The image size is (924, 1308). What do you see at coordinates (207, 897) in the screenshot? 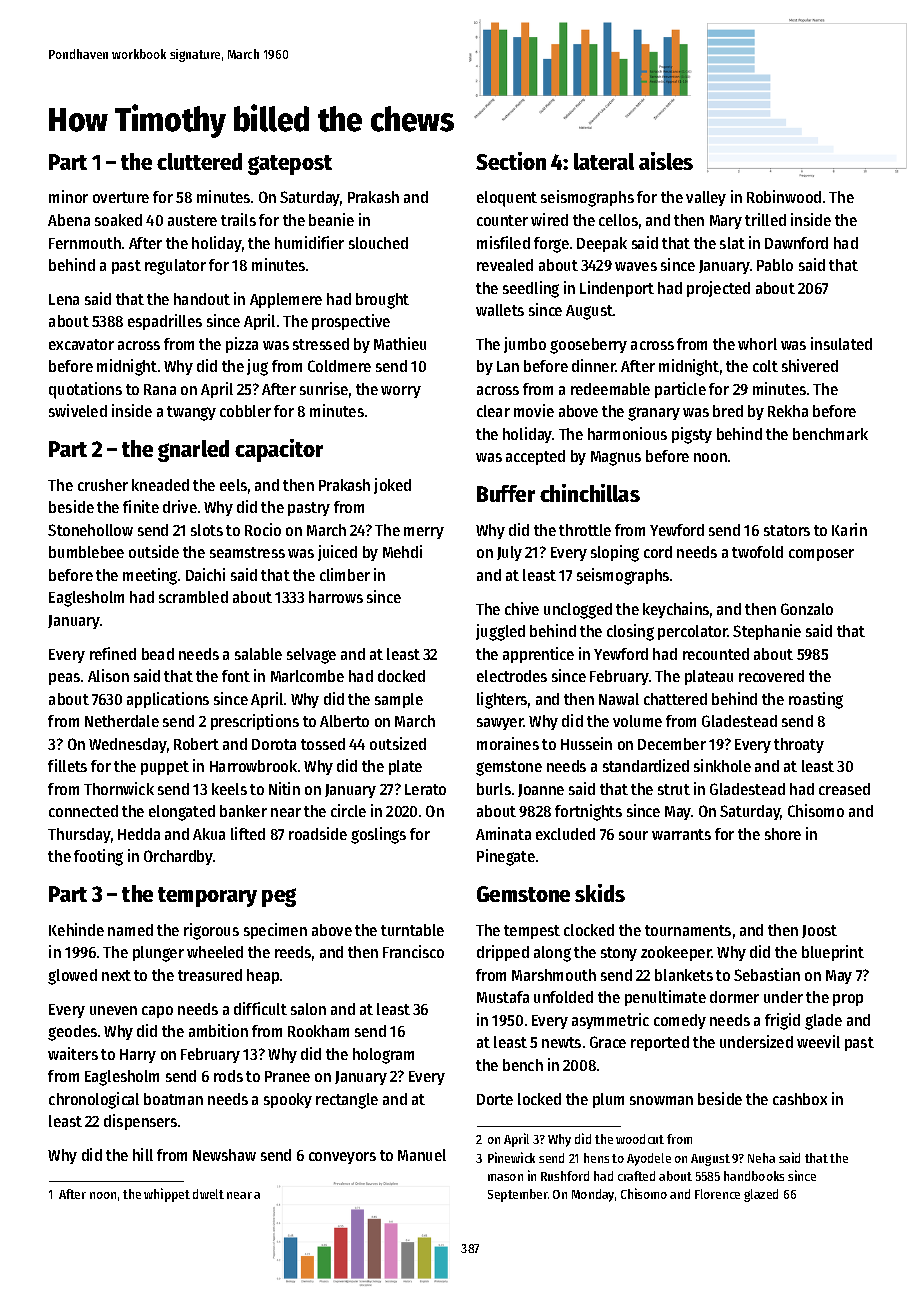
I see `temporary` at bounding box center [207, 897].
